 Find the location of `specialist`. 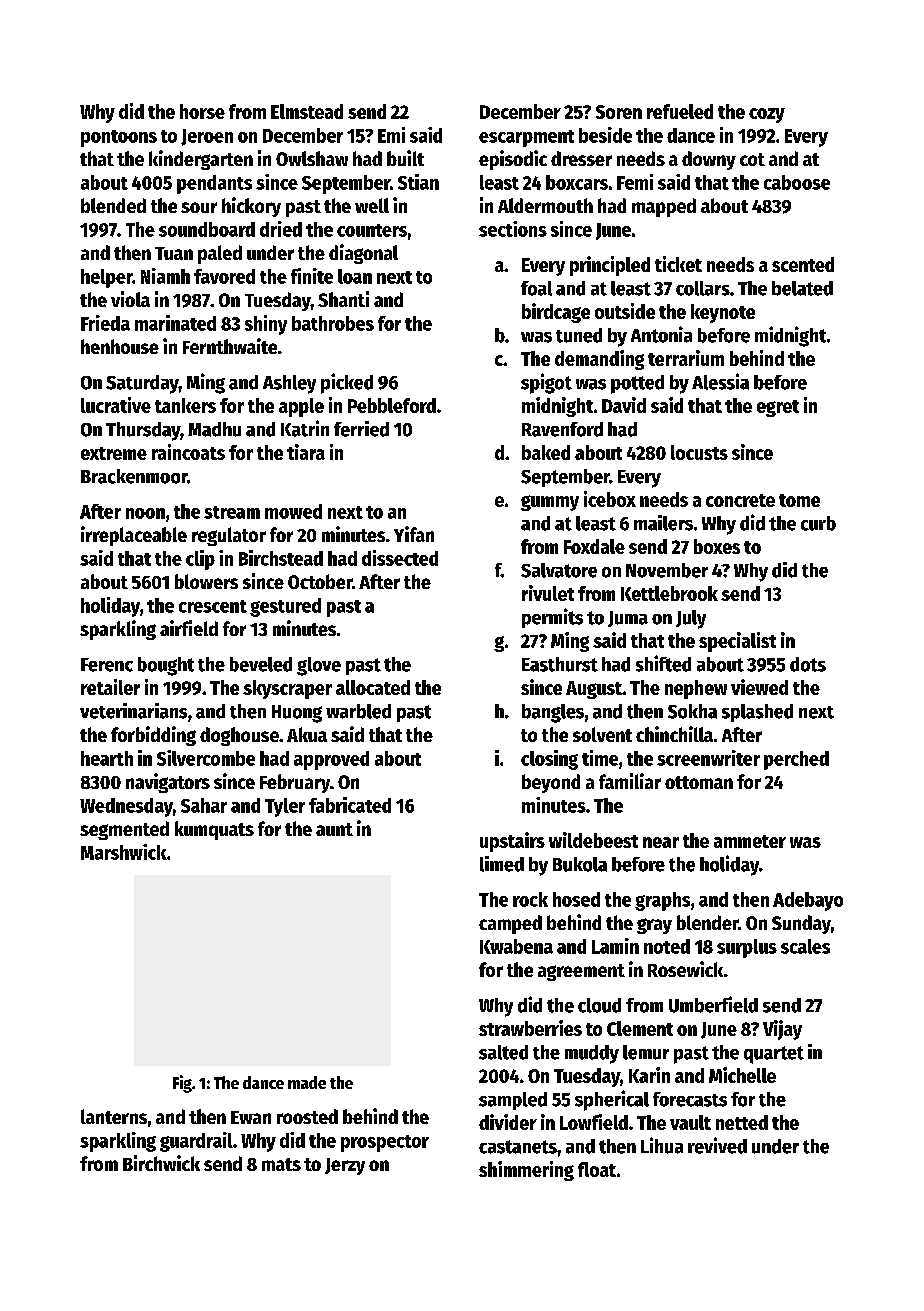

specialist is located at coordinates (737, 642).
